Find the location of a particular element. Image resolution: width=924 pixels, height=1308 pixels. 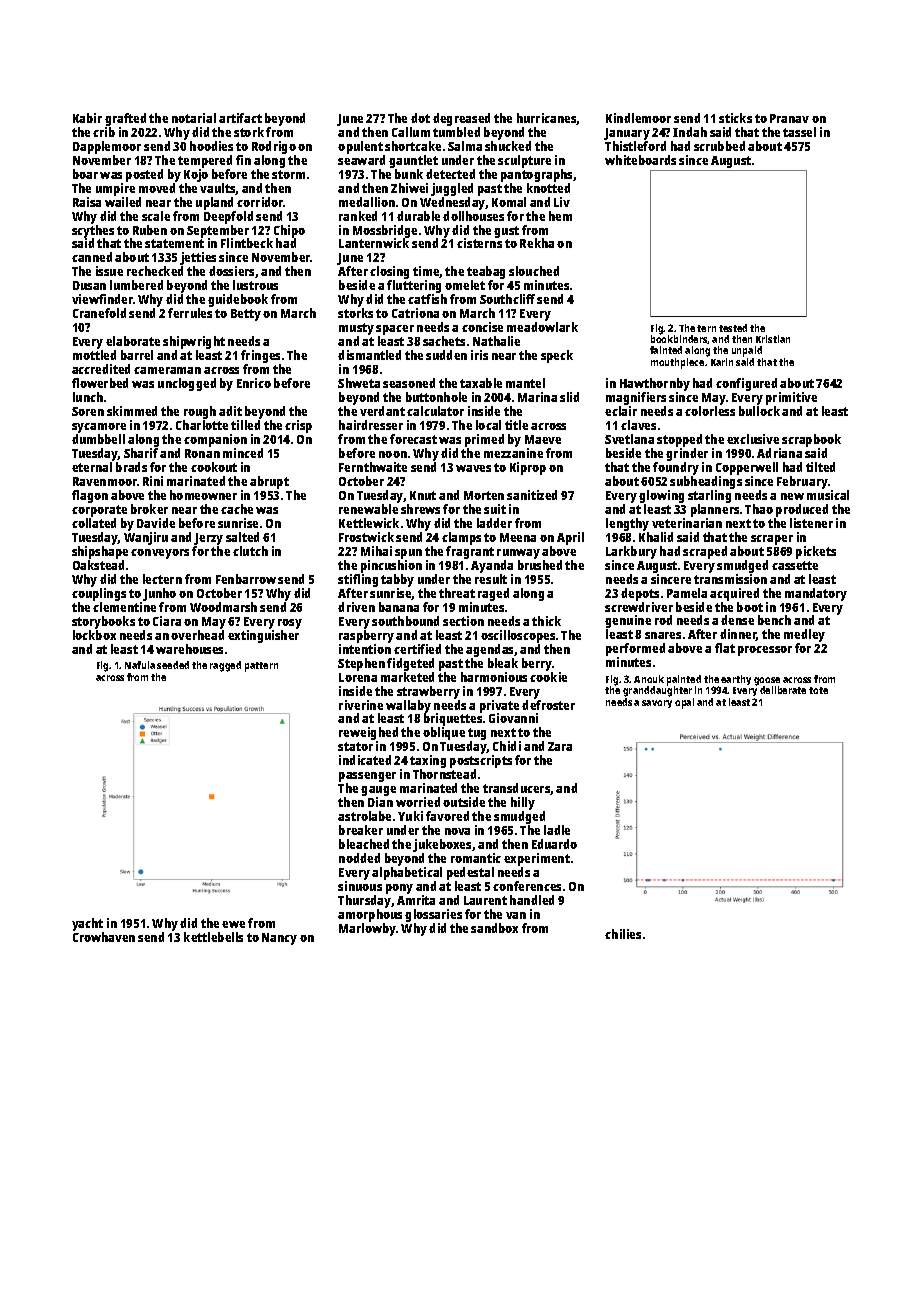

cookie is located at coordinates (548, 677).
